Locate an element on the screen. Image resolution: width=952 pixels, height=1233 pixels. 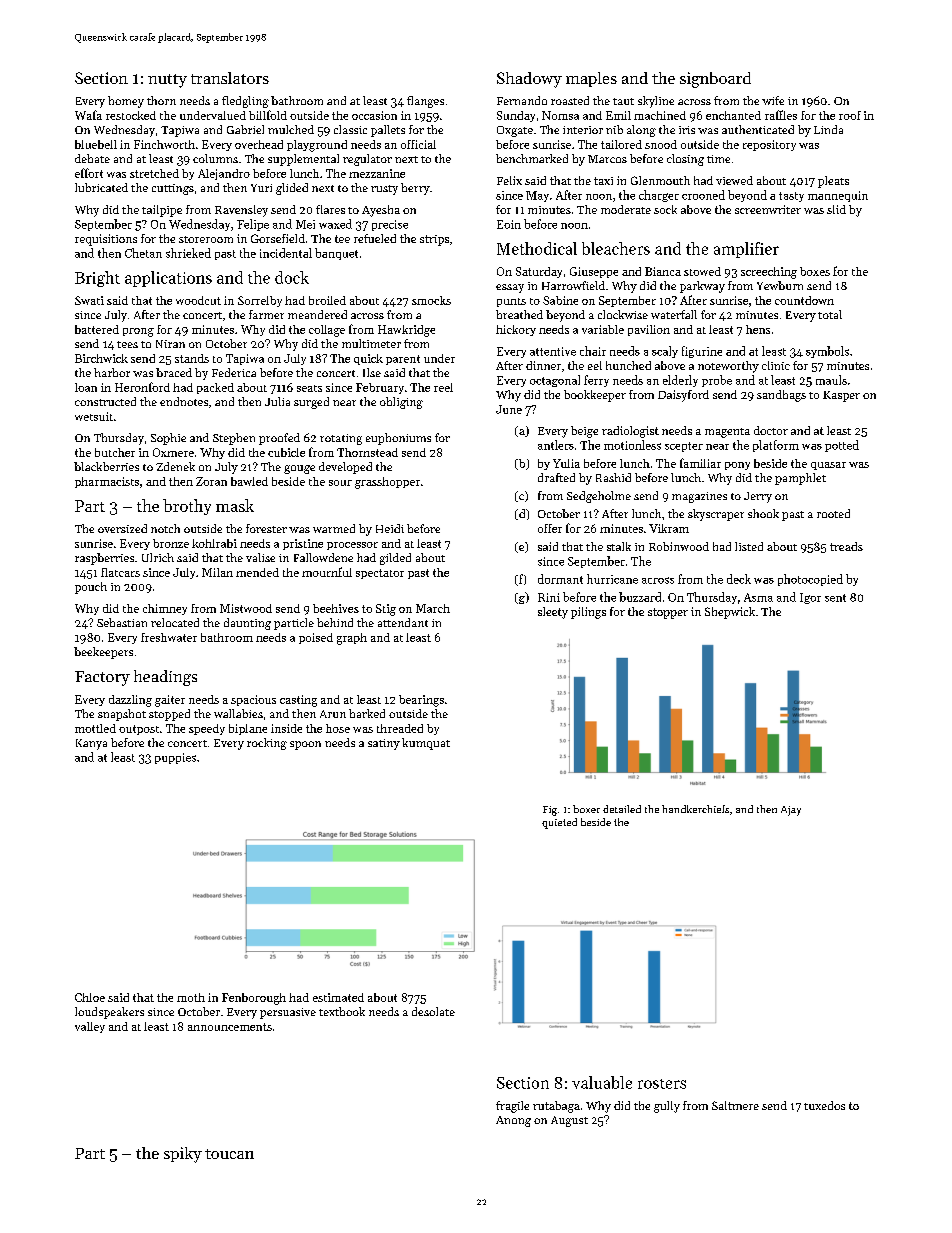
rosters is located at coordinates (662, 1084).
